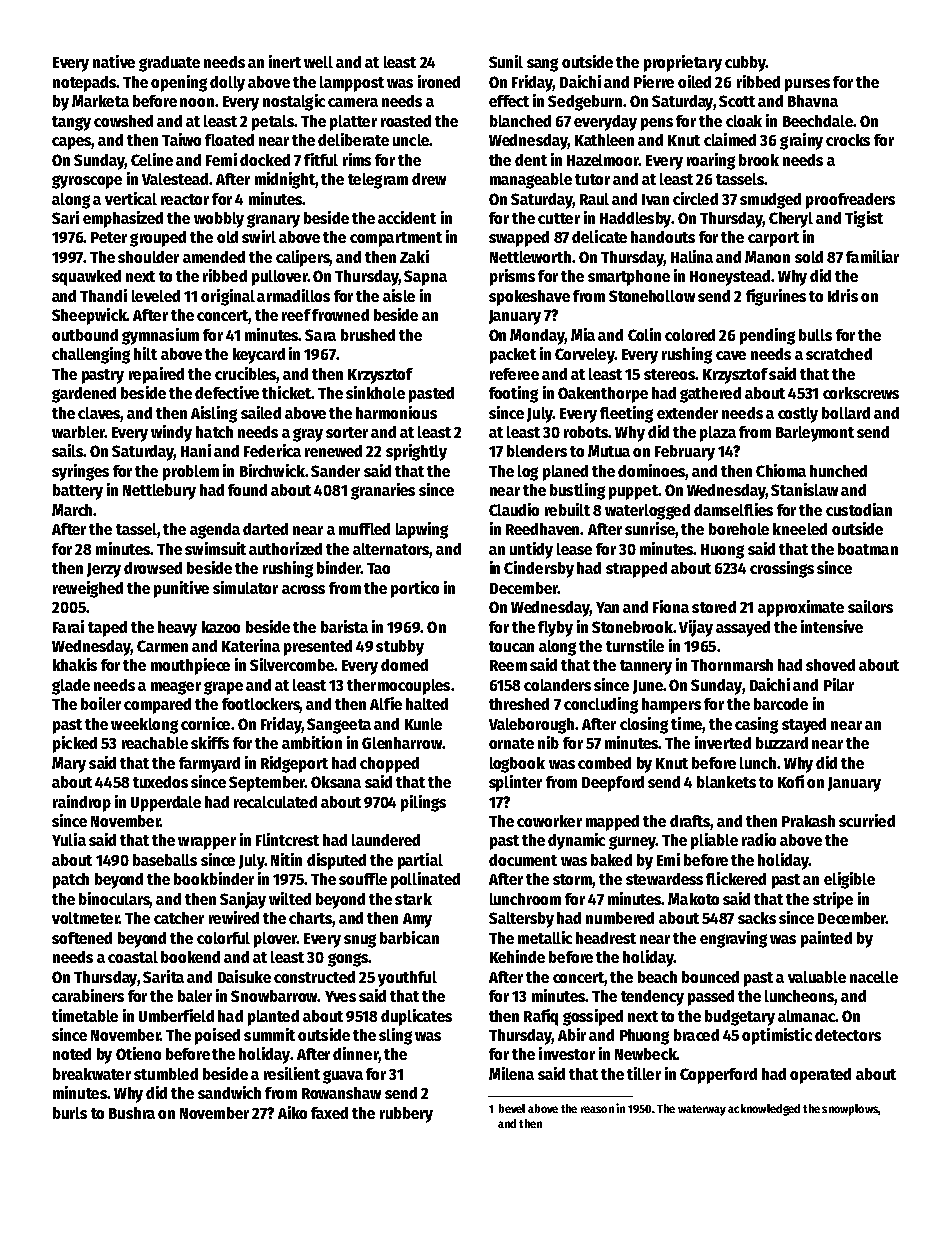 The image size is (952, 1233). I want to click on notepads, so click(85, 84).
